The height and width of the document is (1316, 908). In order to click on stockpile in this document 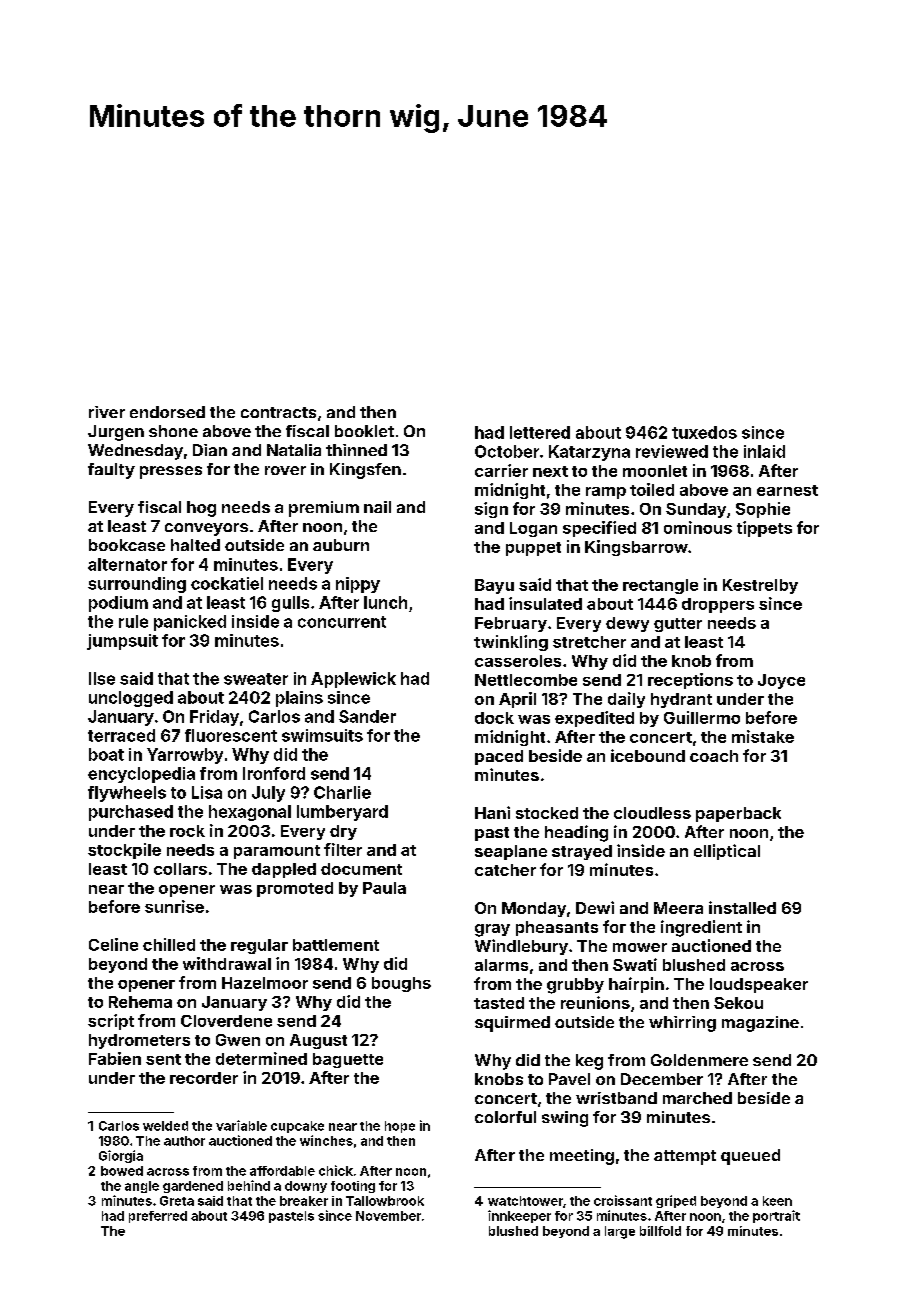, I will do `click(124, 851)`.
